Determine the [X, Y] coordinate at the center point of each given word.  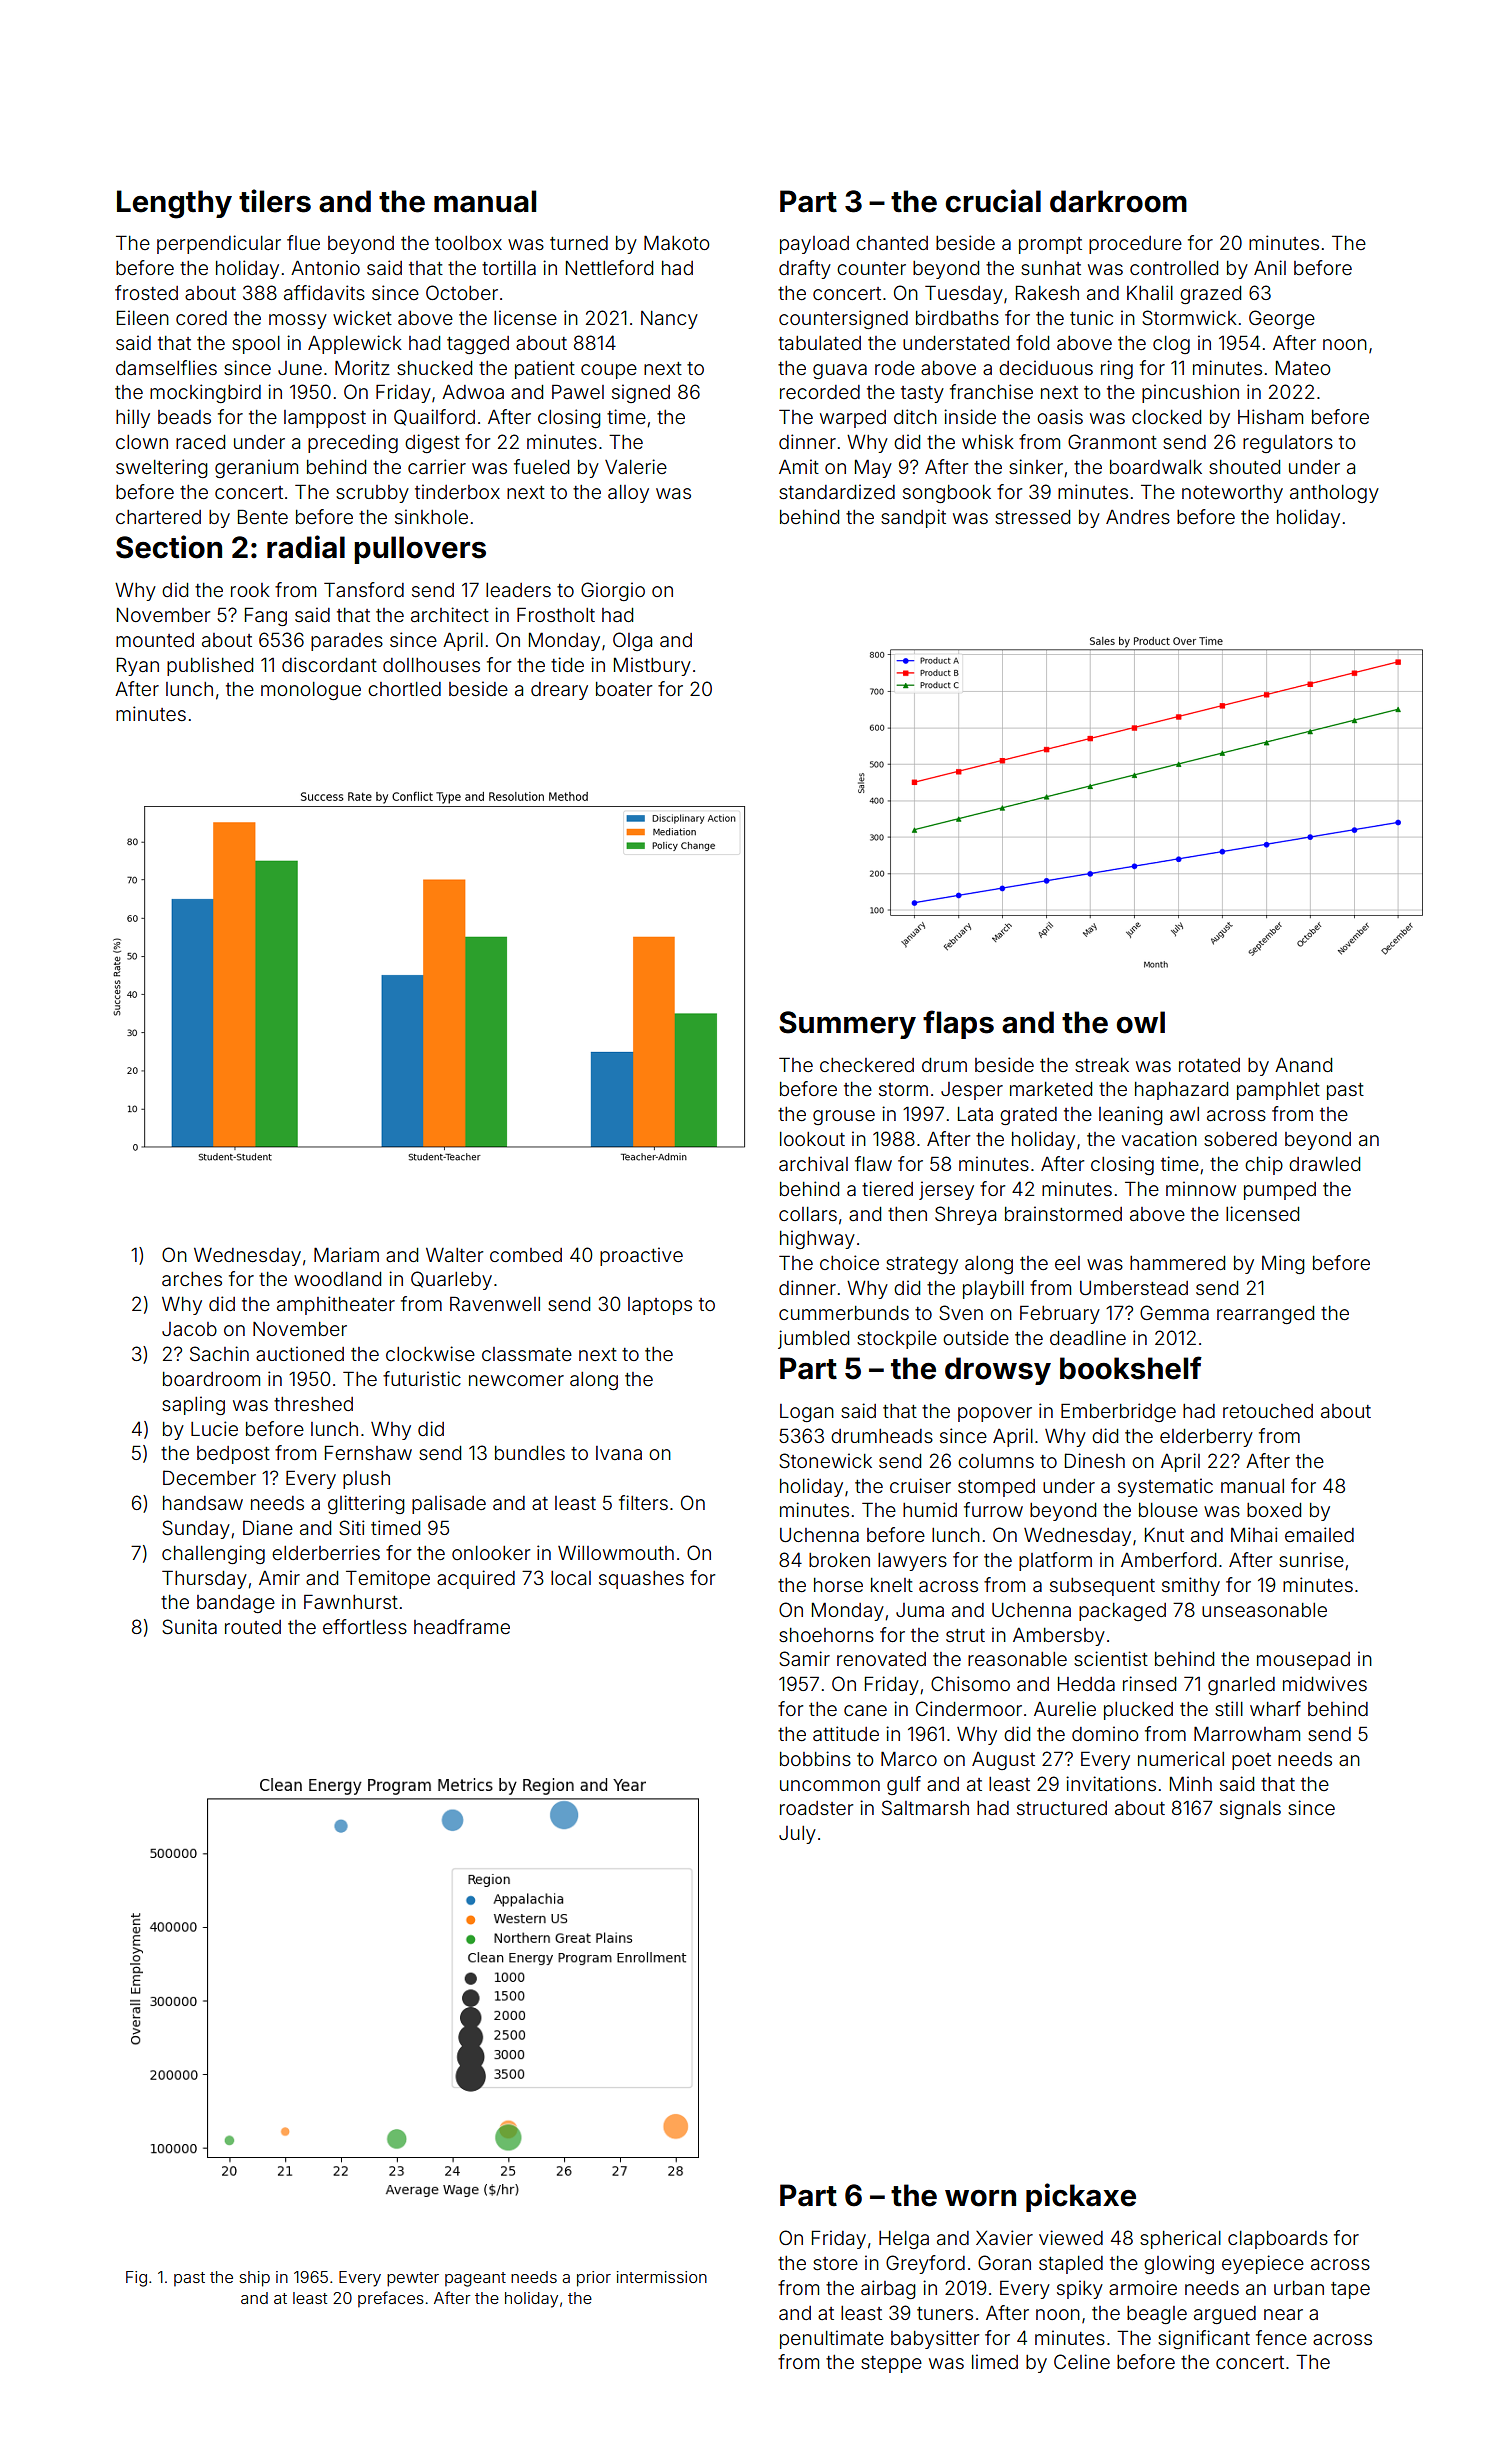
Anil [1270, 267]
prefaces [391, 2299]
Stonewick [825, 1461]
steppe [891, 2364]
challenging [213, 1554]
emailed [1319, 1534]
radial [306, 547]
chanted [892, 243]
